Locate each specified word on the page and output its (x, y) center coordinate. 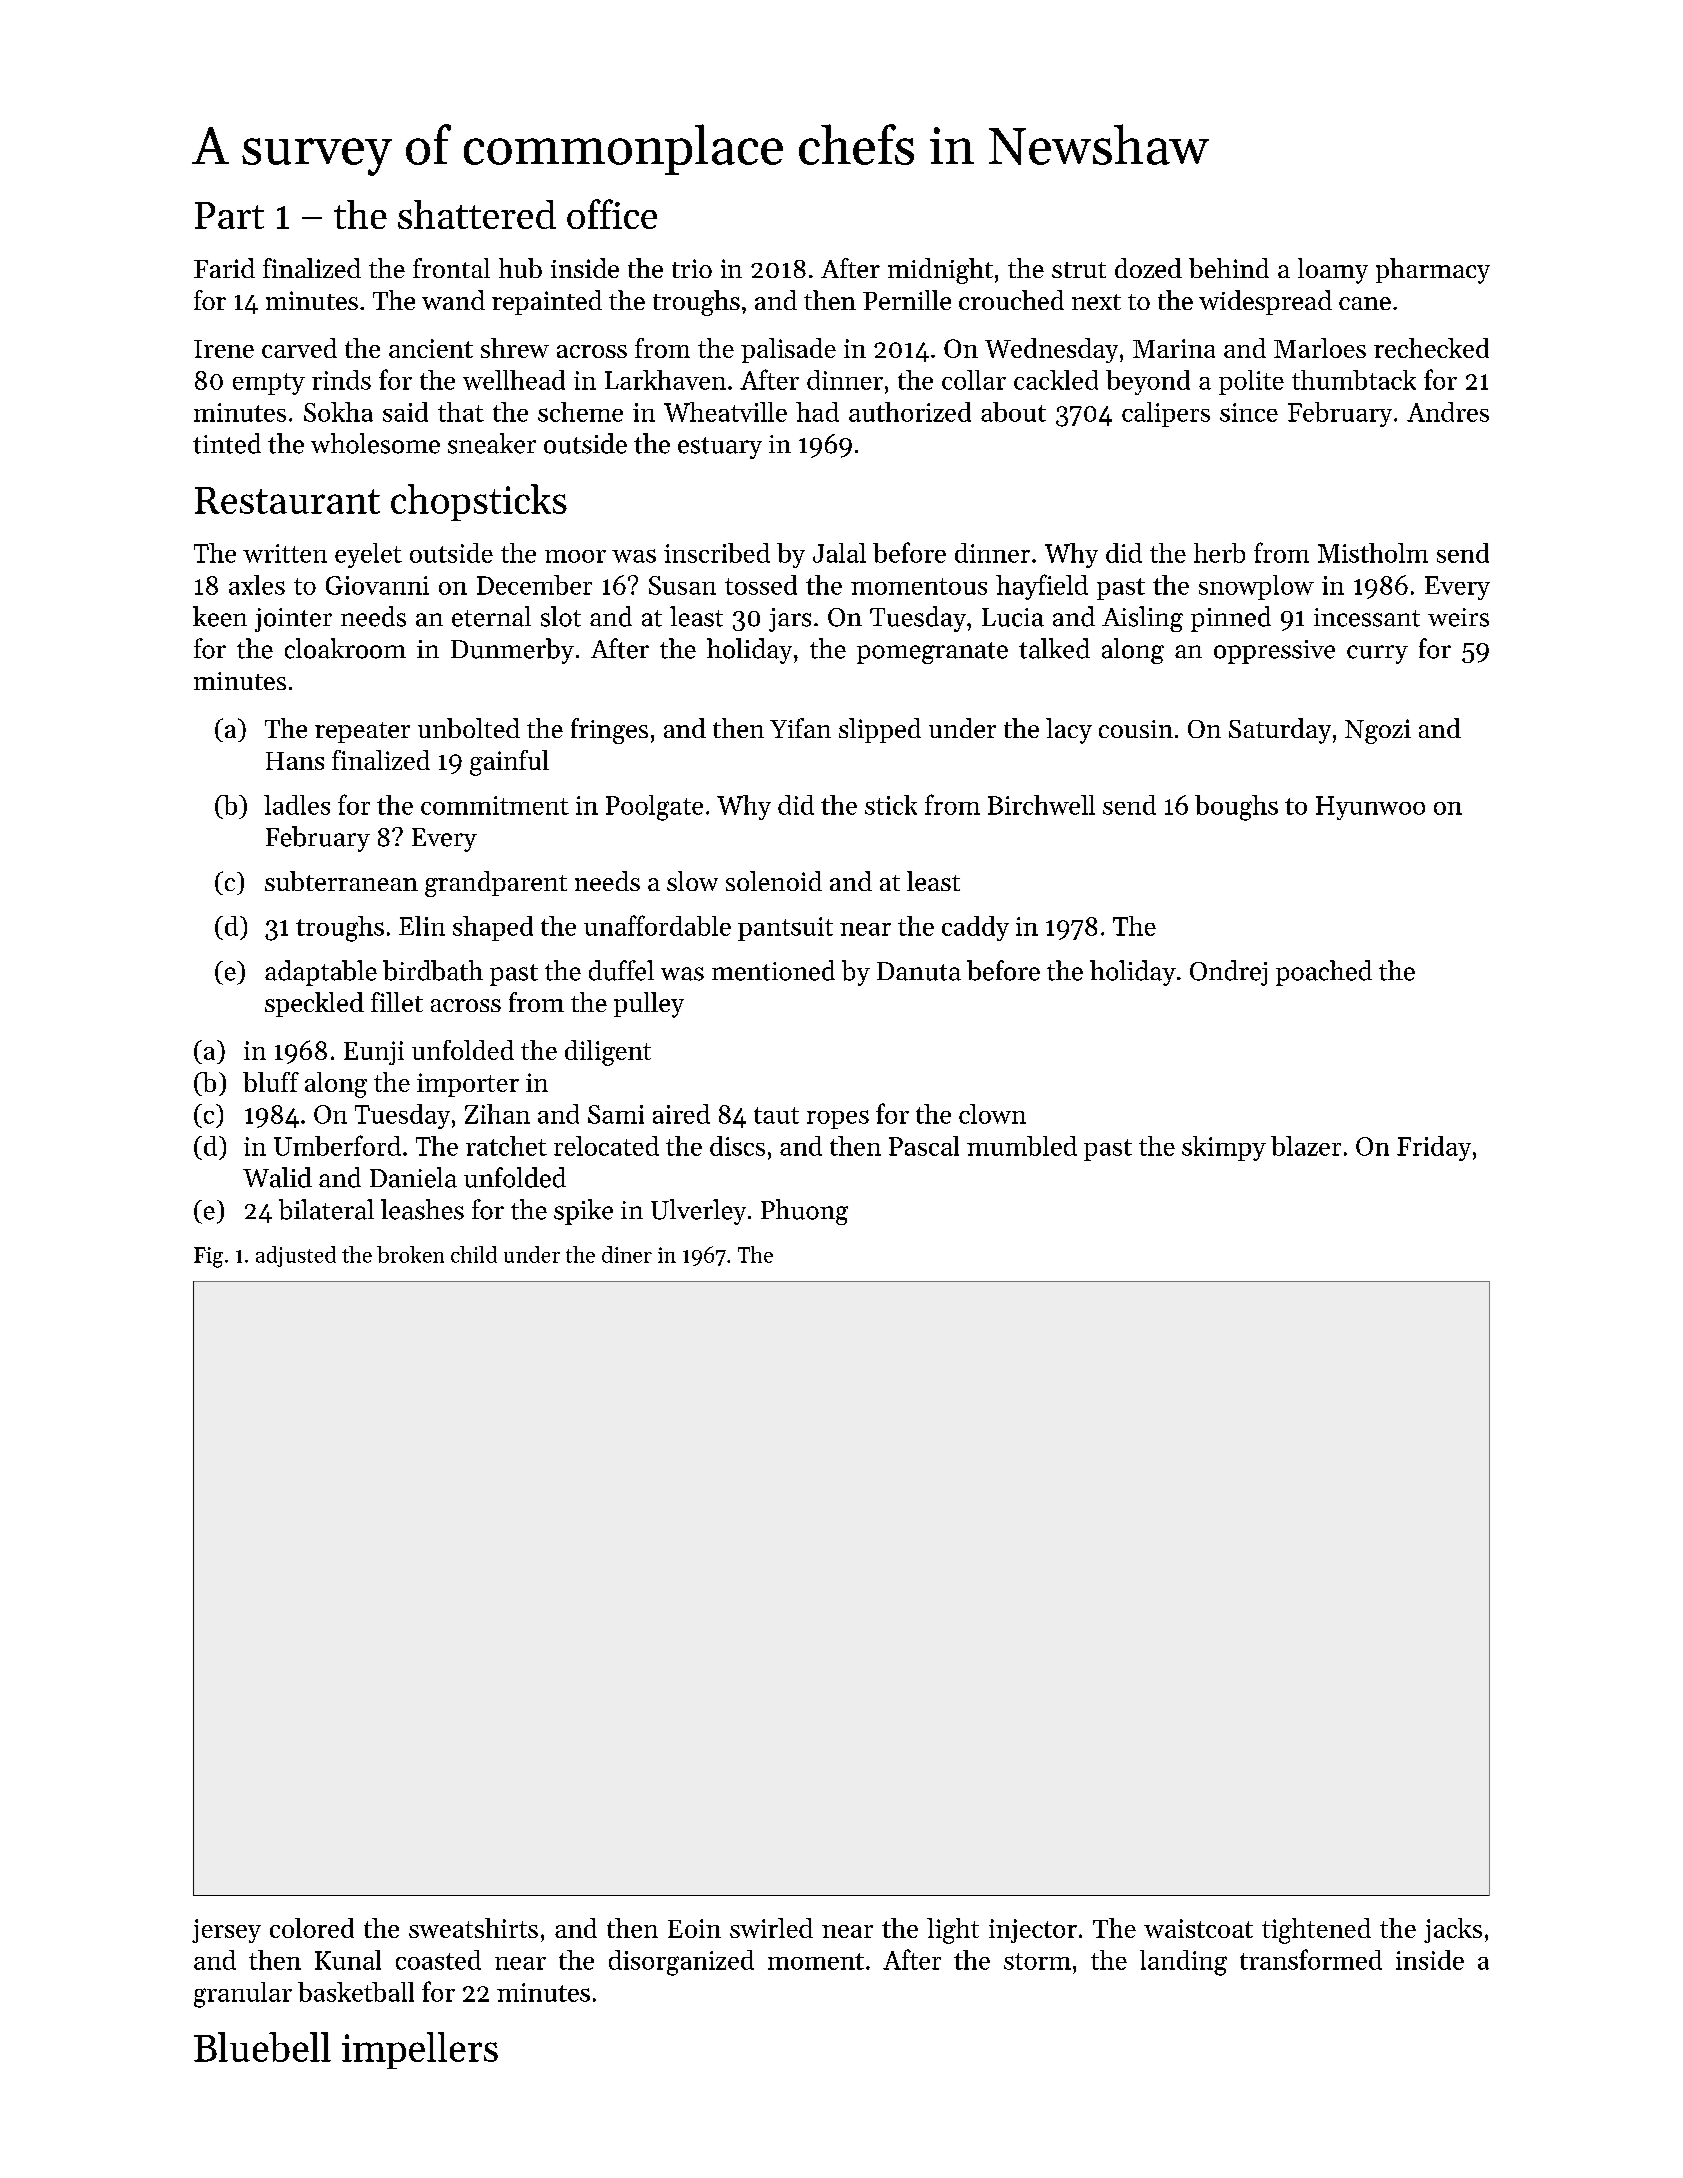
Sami (616, 1114)
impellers (420, 2050)
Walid (277, 1177)
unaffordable (657, 925)
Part (229, 215)
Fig (208, 1257)
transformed (1311, 1959)
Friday (1434, 1148)
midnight (940, 271)
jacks (1453, 1930)
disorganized (681, 1963)
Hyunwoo (1370, 808)
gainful (509, 763)
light (953, 1931)
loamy (1333, 271)
